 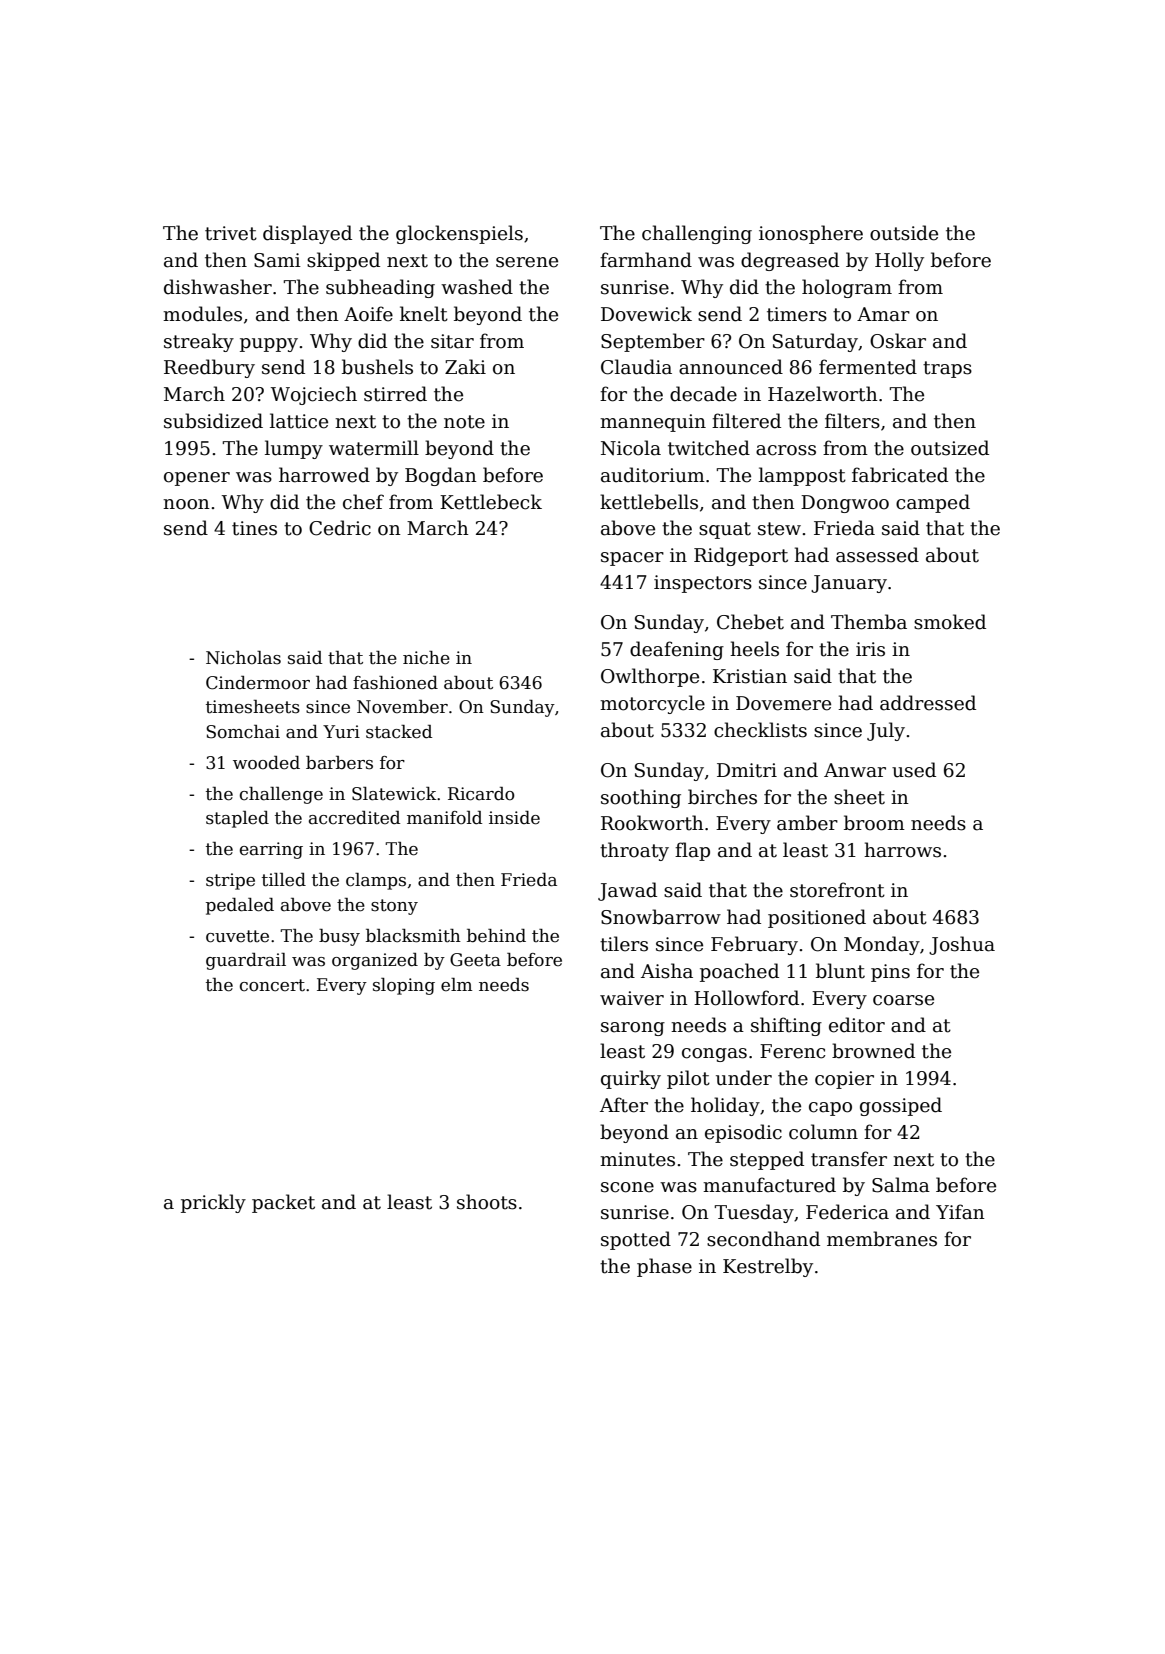 I want to click on stacked, so click(x=399, y=732).
